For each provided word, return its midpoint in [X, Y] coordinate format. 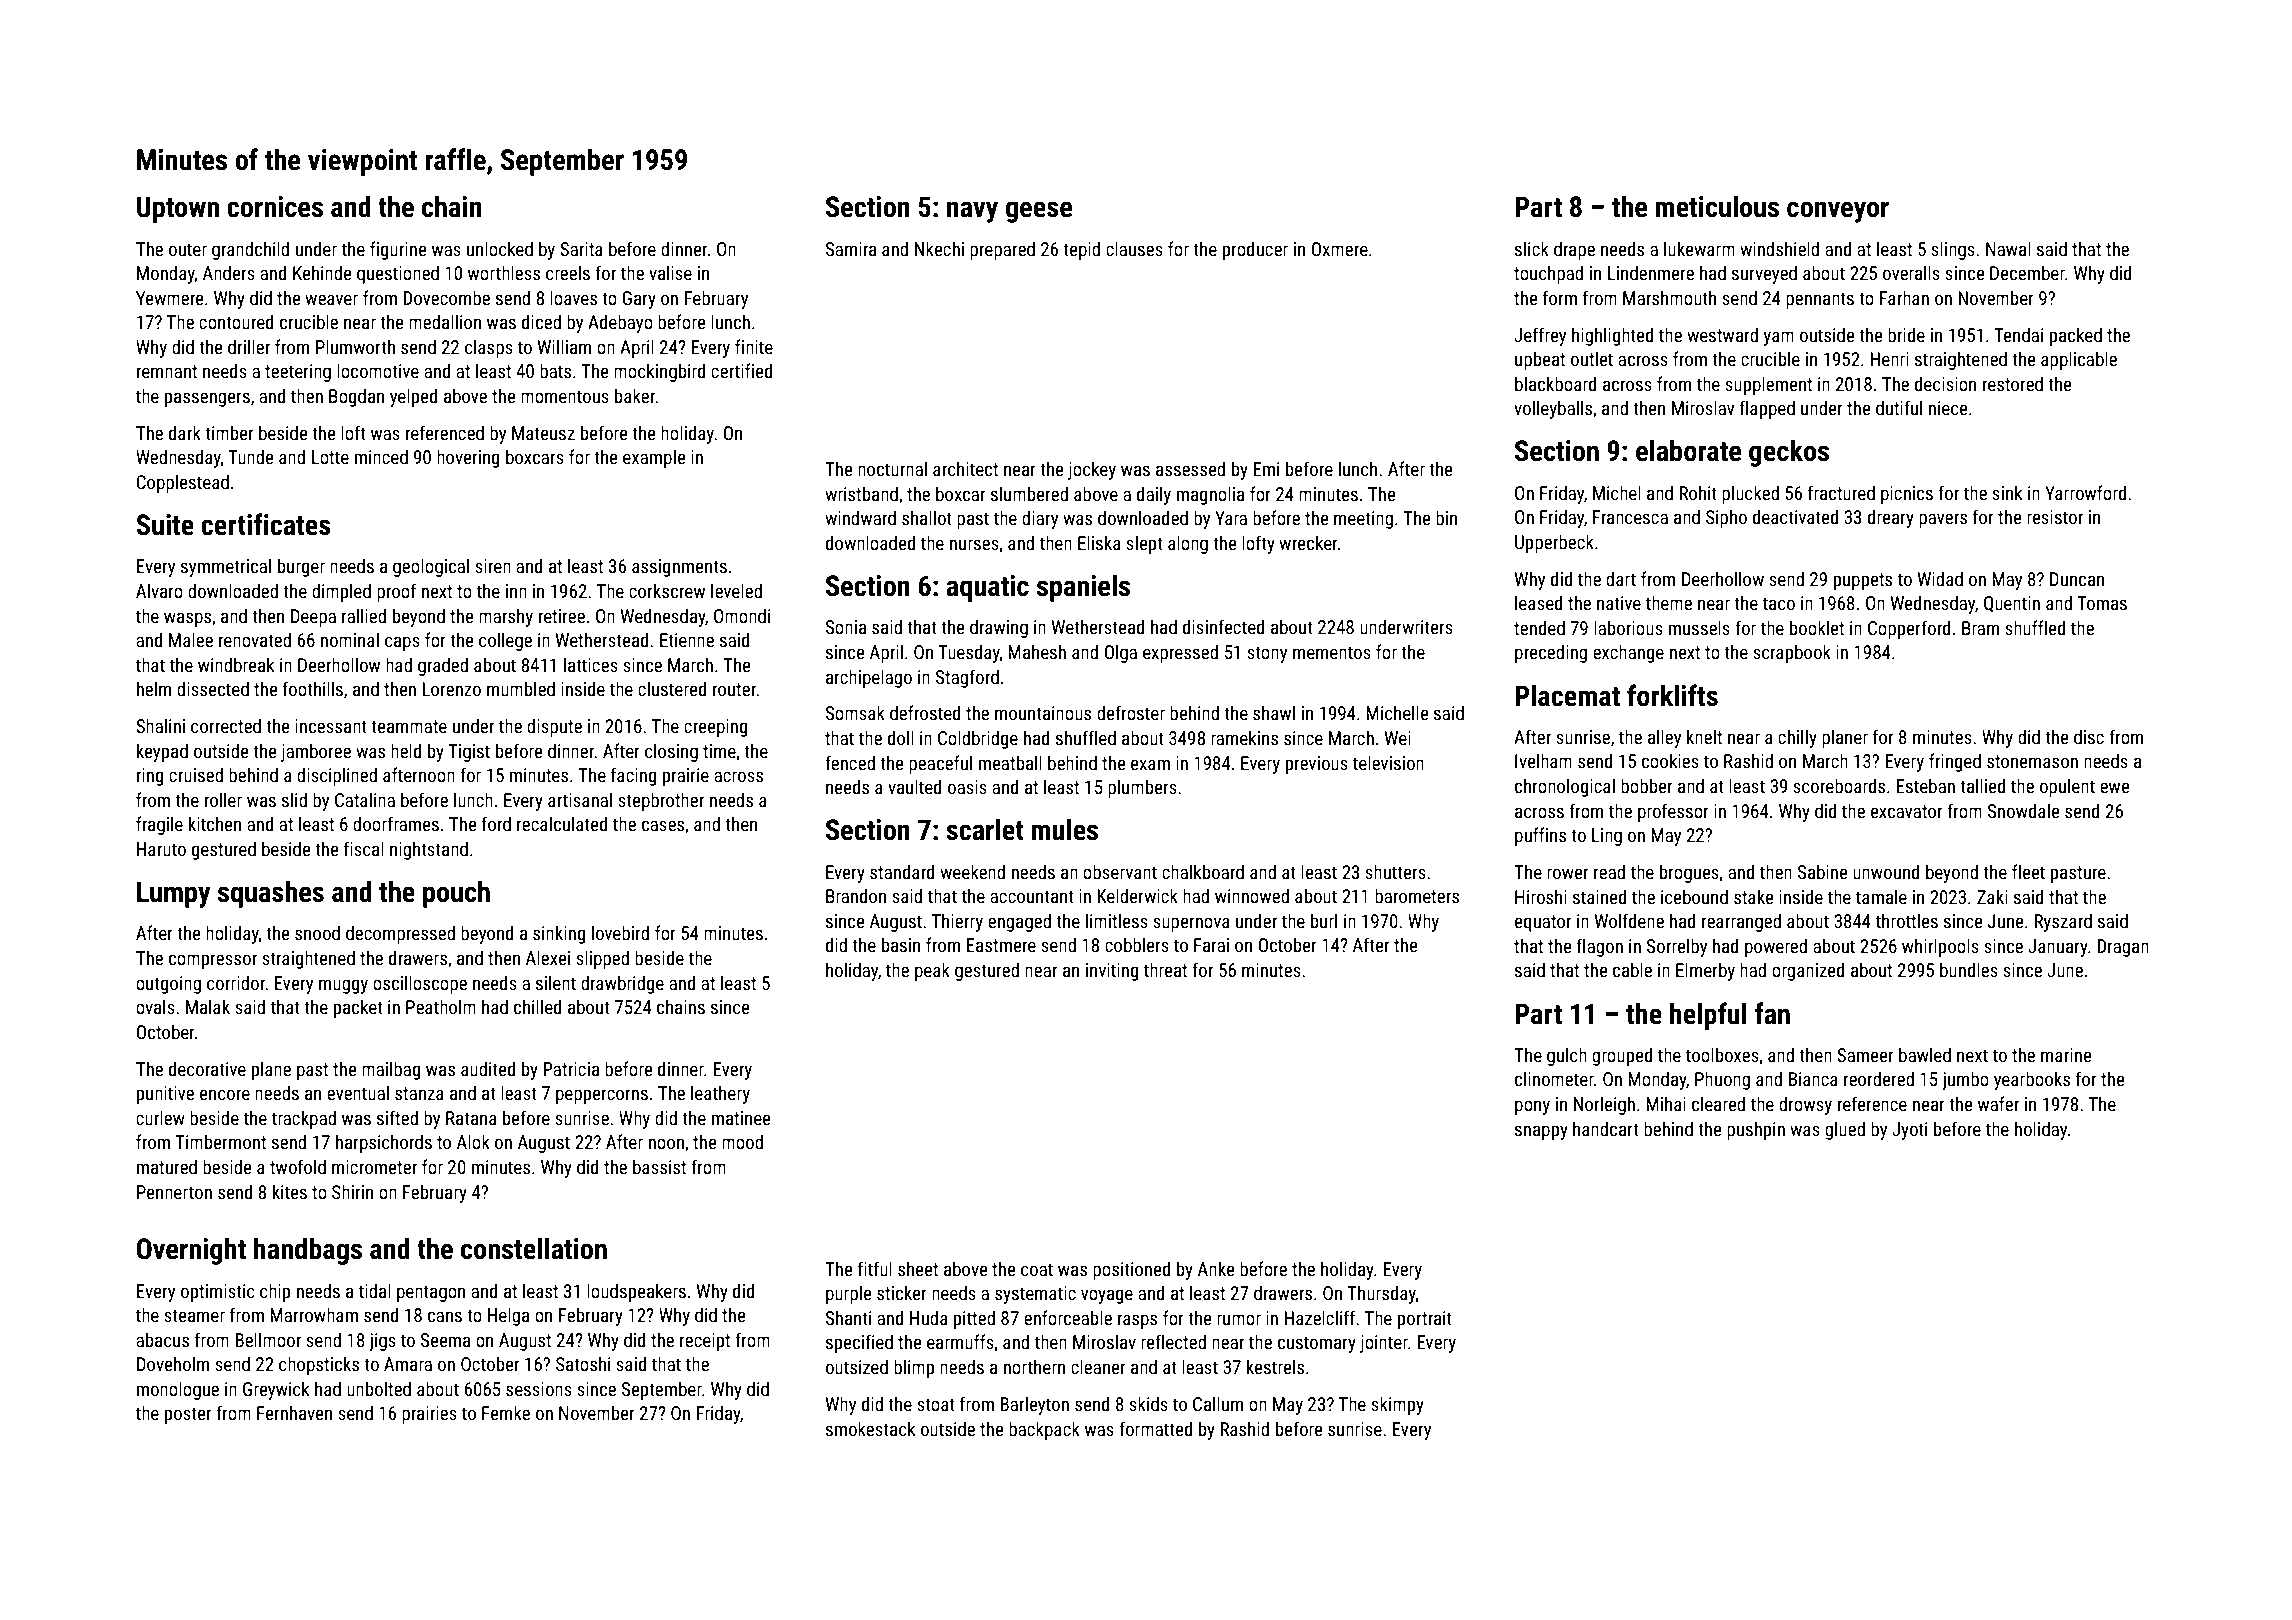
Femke [506, 1412]
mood [742, 1142]
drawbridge [622, 984]
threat [1165, 969]
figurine [398, 250]
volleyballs [1553, 409]
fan [1772, 1013]
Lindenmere [1651, 272]
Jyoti [1909, 1131]
